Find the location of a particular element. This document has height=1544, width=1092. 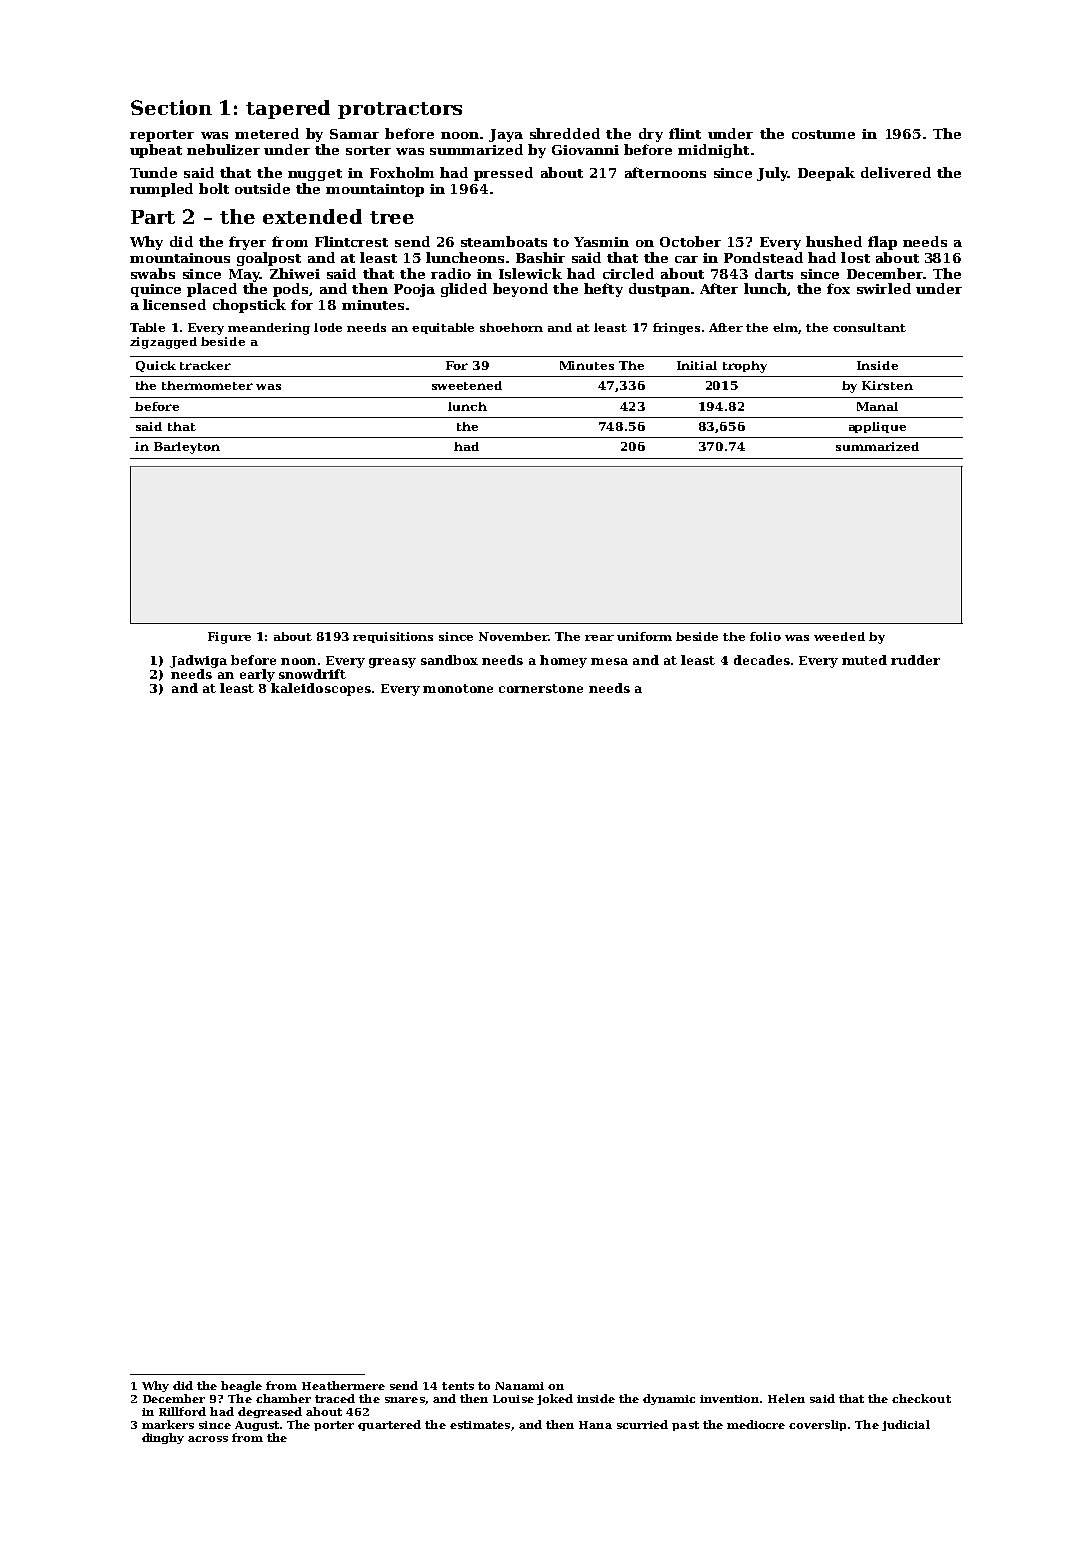

Jadwiga is located at coordinates (198, 661).
